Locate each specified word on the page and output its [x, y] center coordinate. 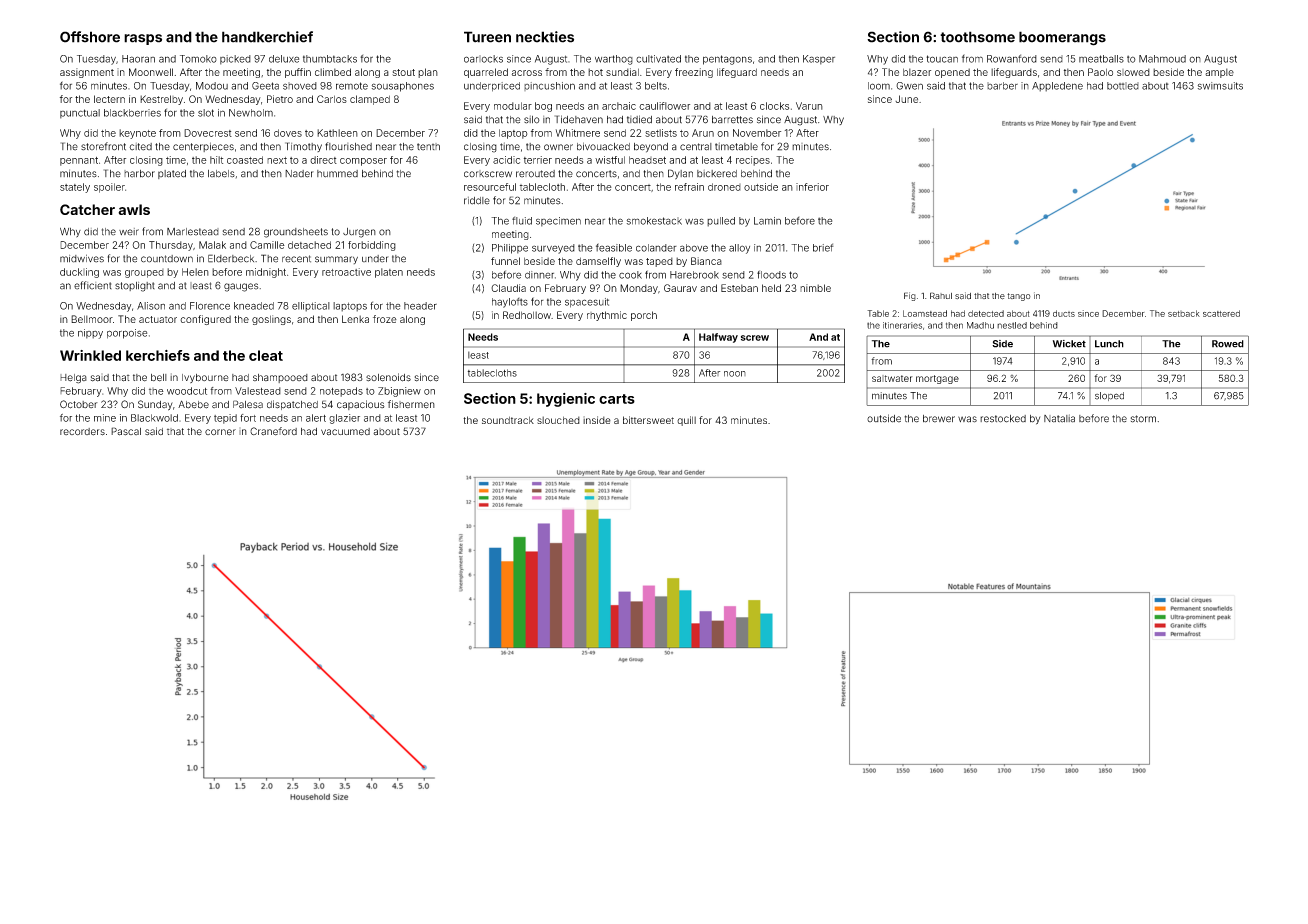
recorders [82, 432]
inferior [812, 187]
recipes [753, 161]
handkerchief [267, 37]
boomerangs [1062, 38]
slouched [558, 420]
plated [172, 174]
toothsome [977, 37]
